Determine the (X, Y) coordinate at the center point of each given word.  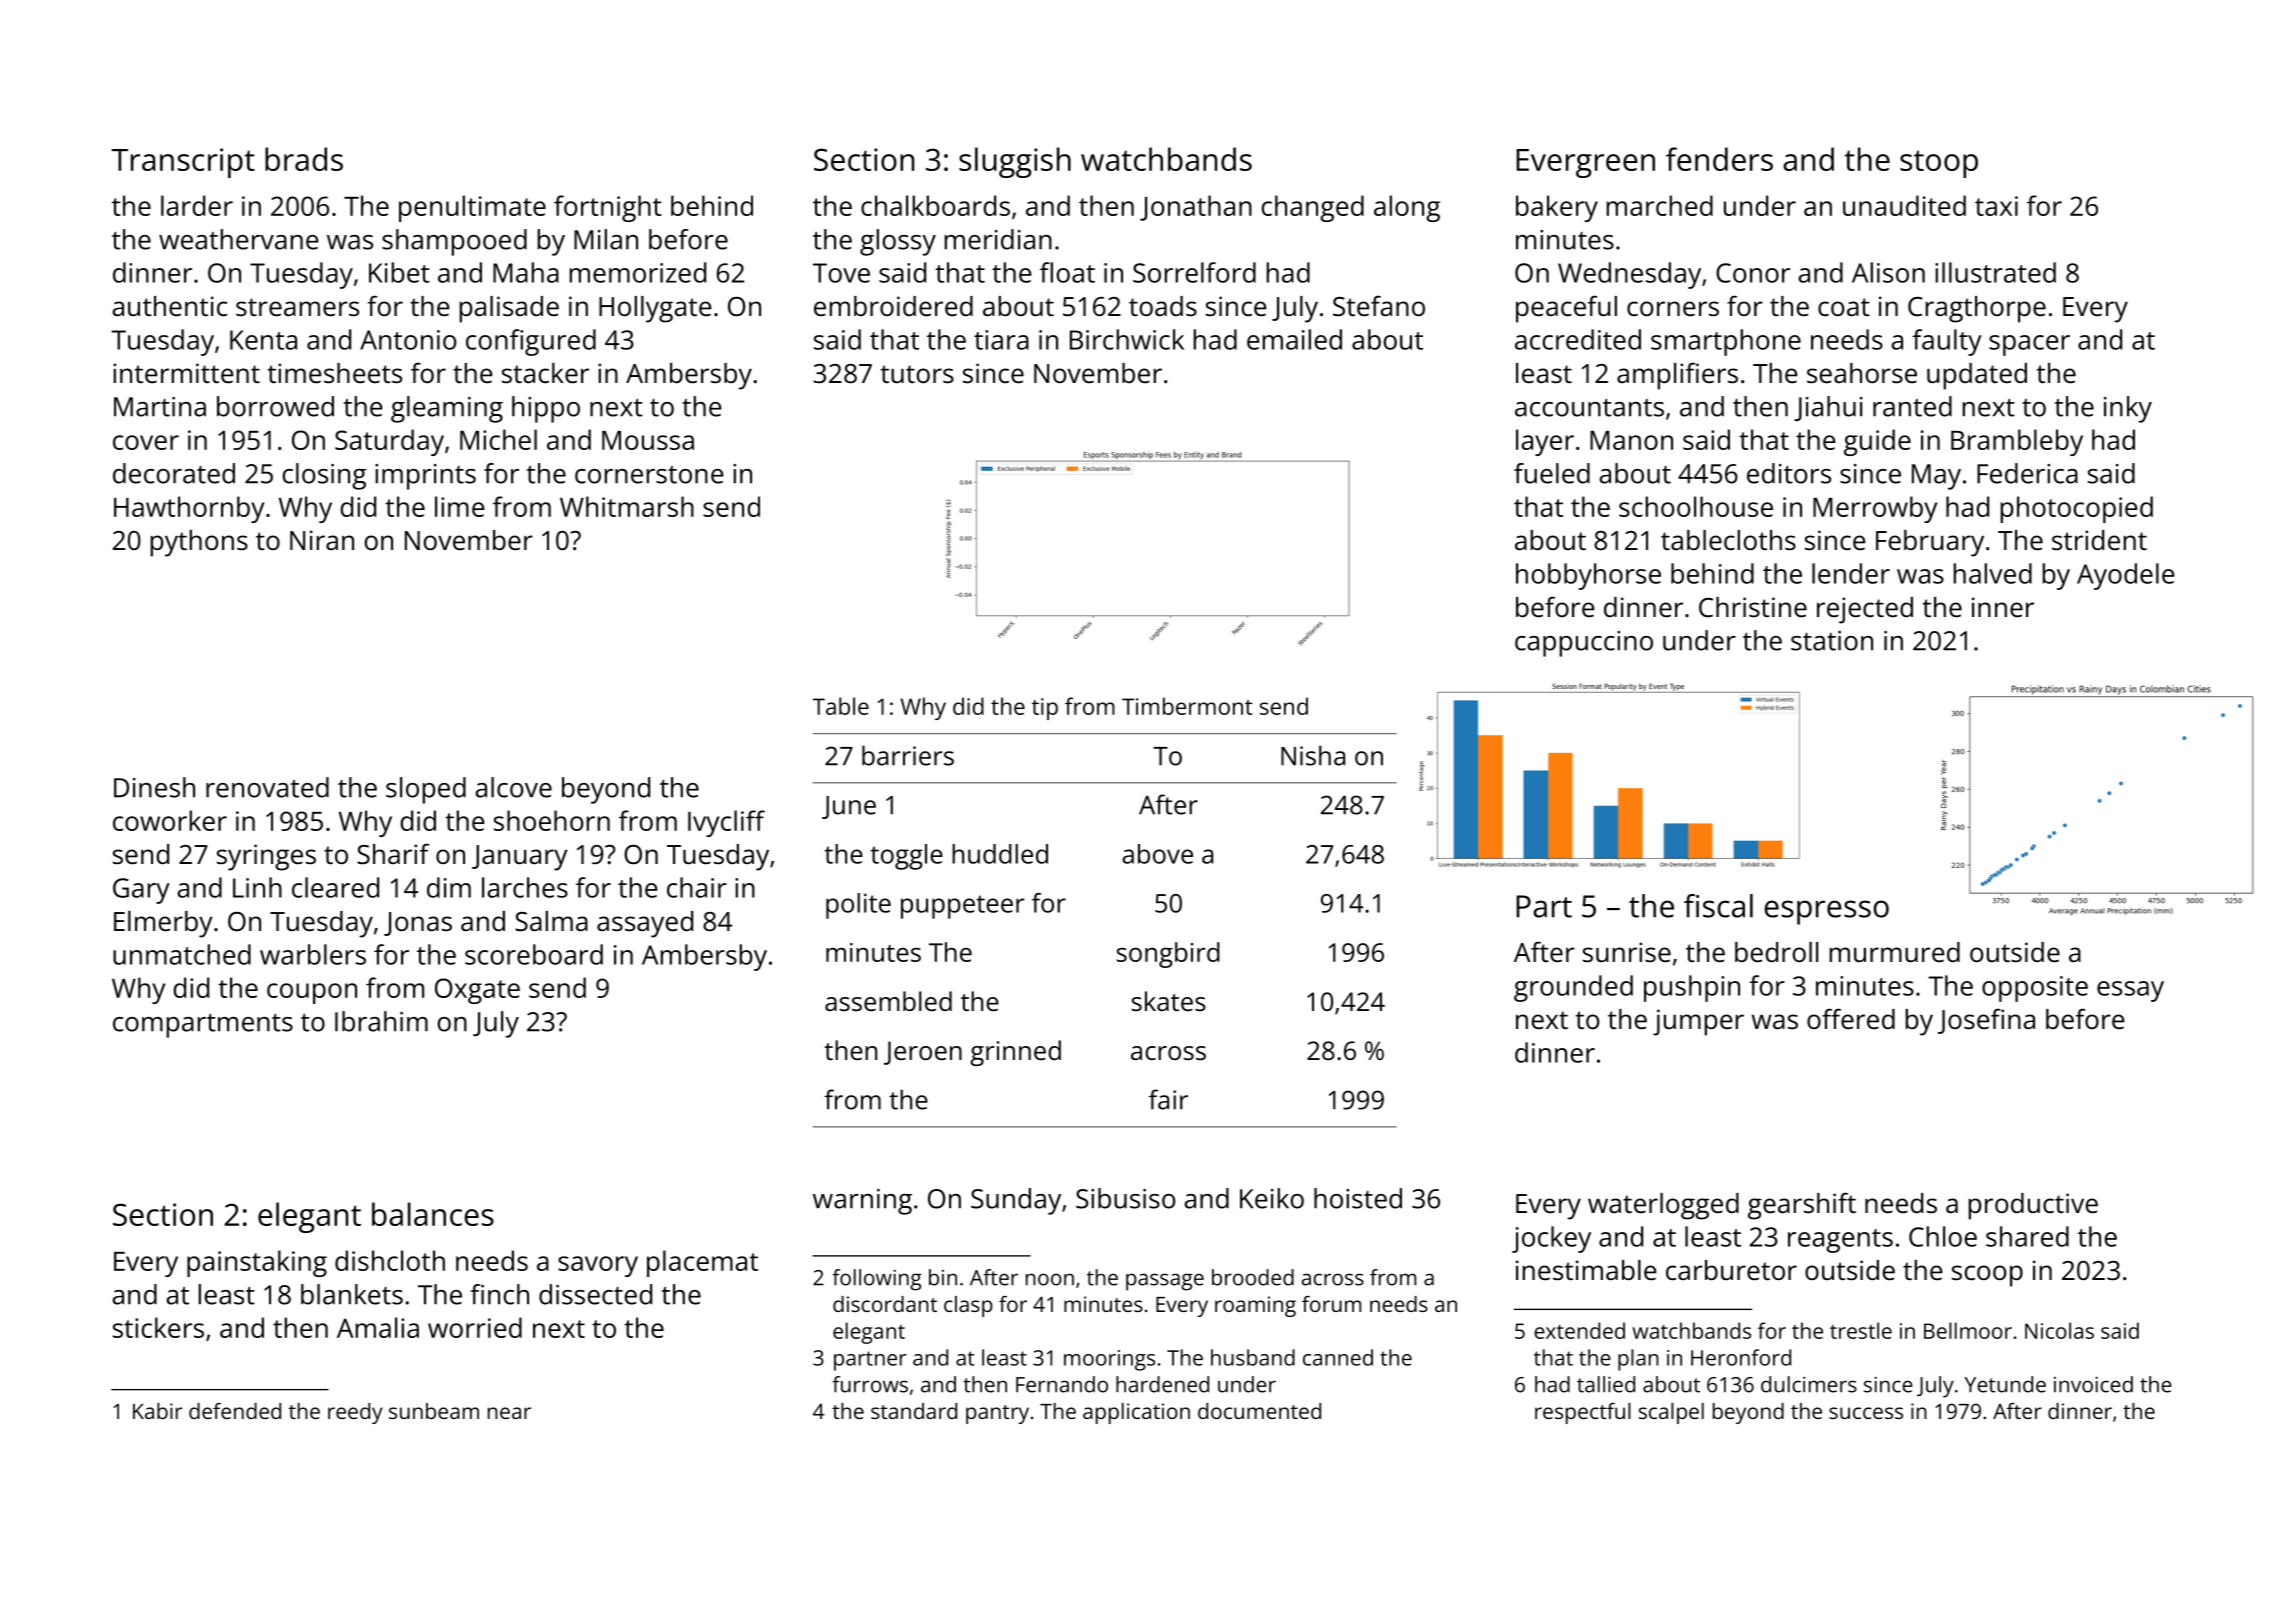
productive (2033, 1206)
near (509, 1413)
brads (304, 159)
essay (2130, 991)
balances (433, 1214)
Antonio (408, 340)
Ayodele (2126, 576)
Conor (1753, 273)
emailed (1294, 339)
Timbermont (1187, 706)
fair (1168, 1099)
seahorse (1862, 373)
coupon (312, 993)
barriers (908, 755)
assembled (888, 1001)
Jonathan (1196, 208)
